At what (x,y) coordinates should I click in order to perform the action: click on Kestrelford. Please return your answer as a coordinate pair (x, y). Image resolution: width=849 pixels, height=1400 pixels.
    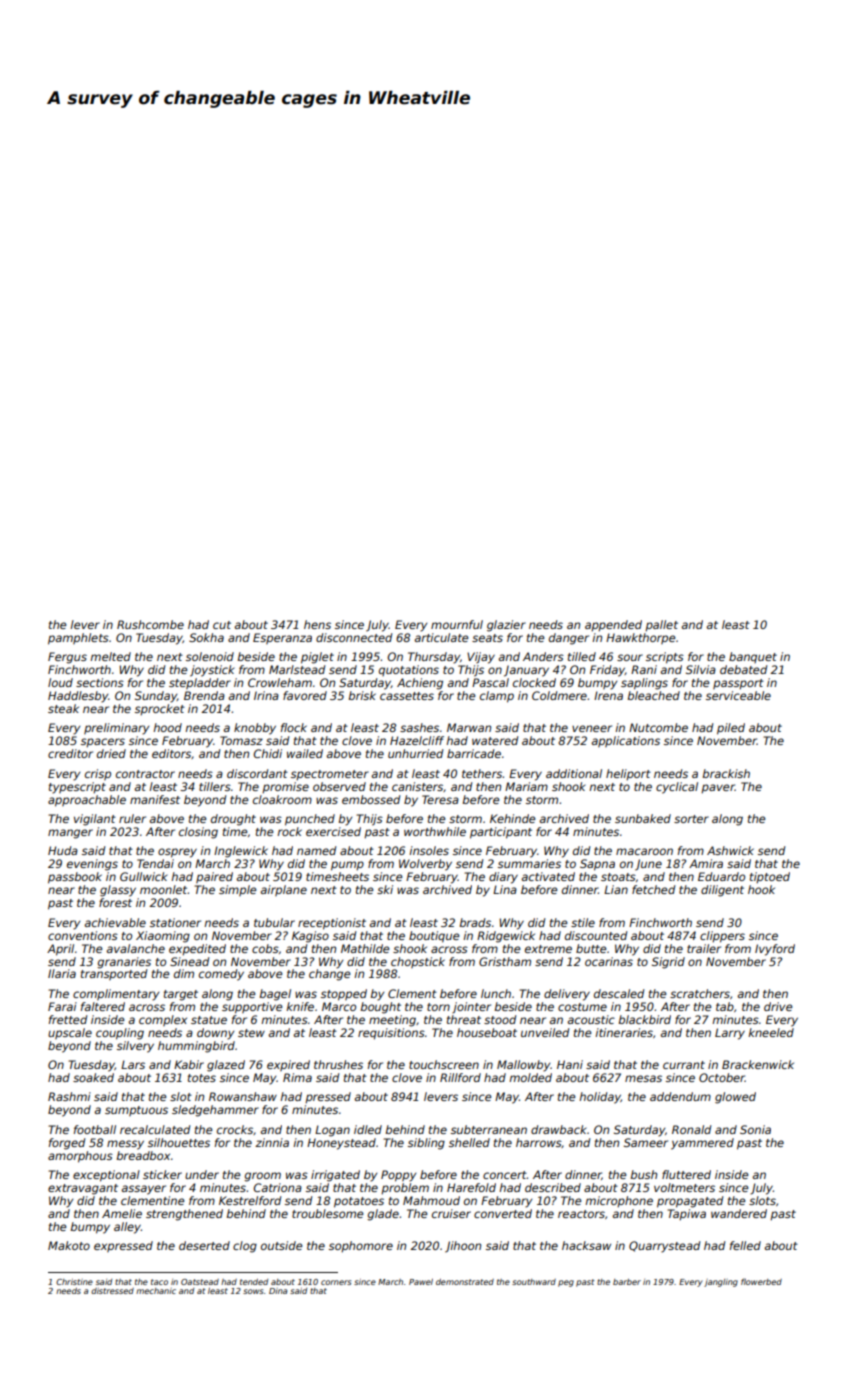
    Looking at the image, I should click on (250, 1200).
